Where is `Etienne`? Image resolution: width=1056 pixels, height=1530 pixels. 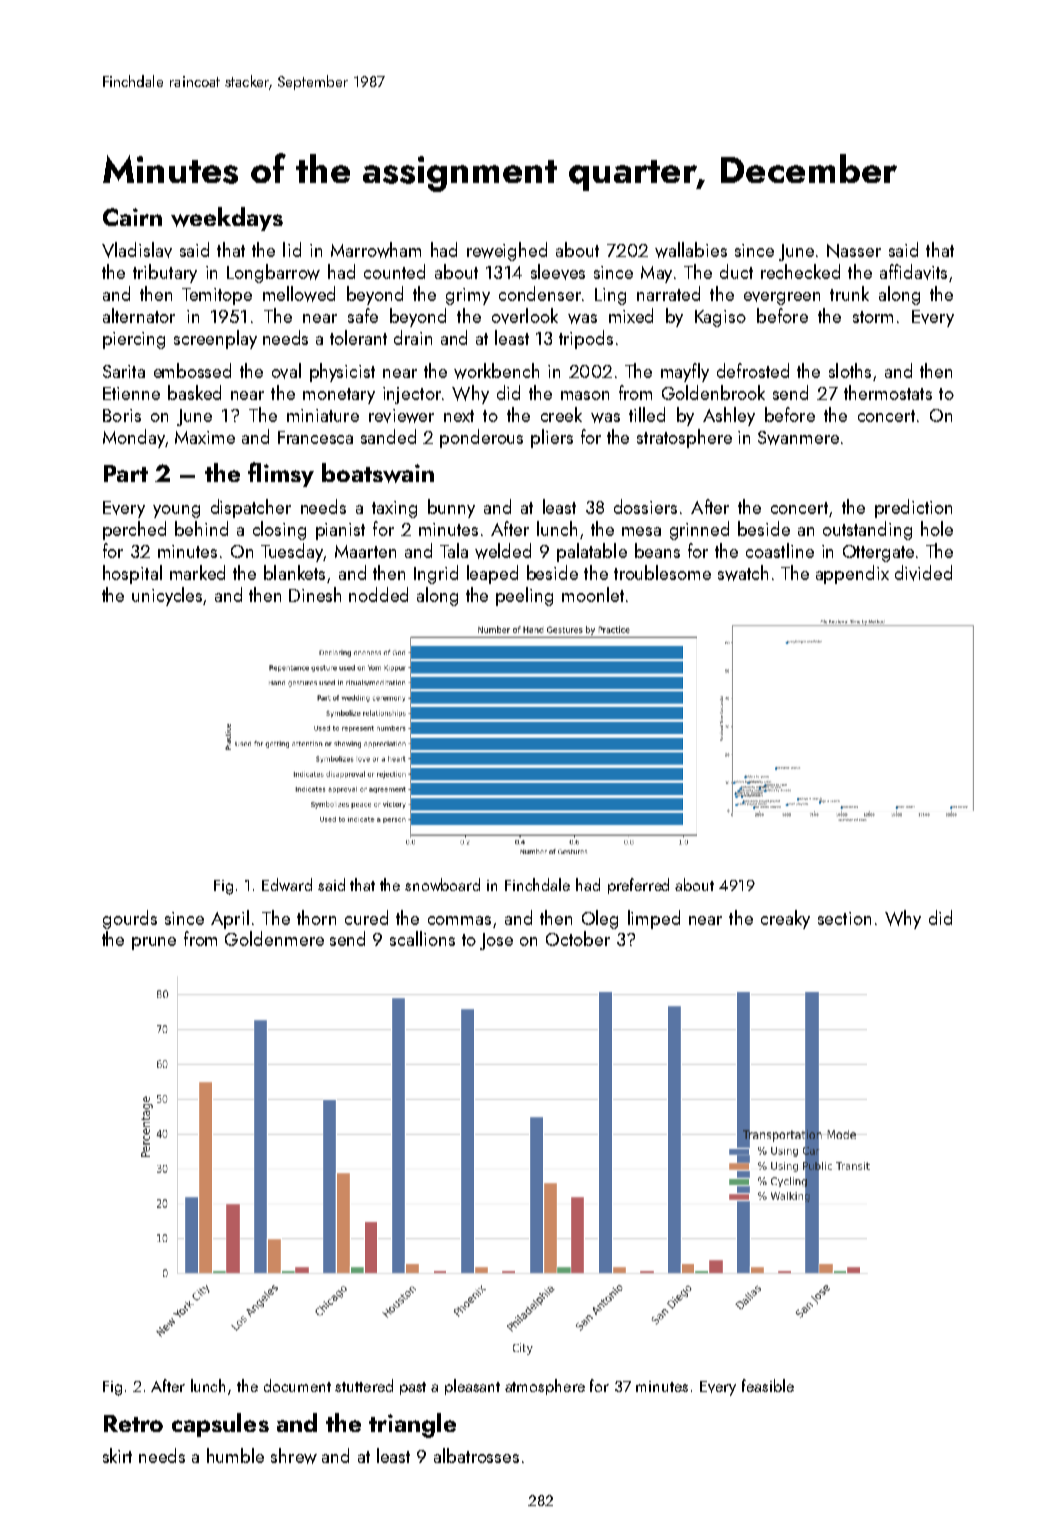
Etienne is located at coordinates (131, 393).
